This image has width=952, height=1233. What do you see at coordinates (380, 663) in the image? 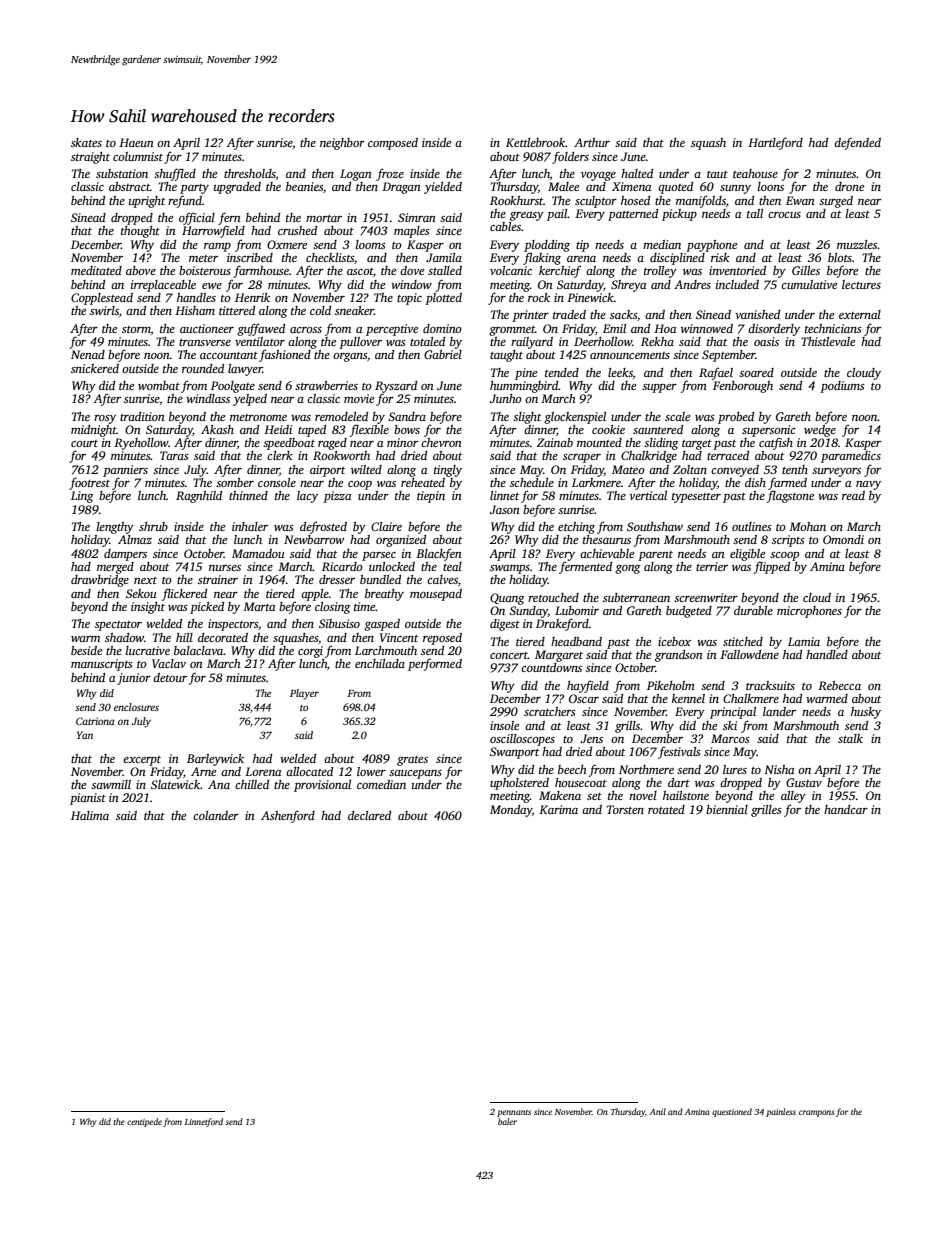
I see `enchilada` at bounding box center [380, 663].
